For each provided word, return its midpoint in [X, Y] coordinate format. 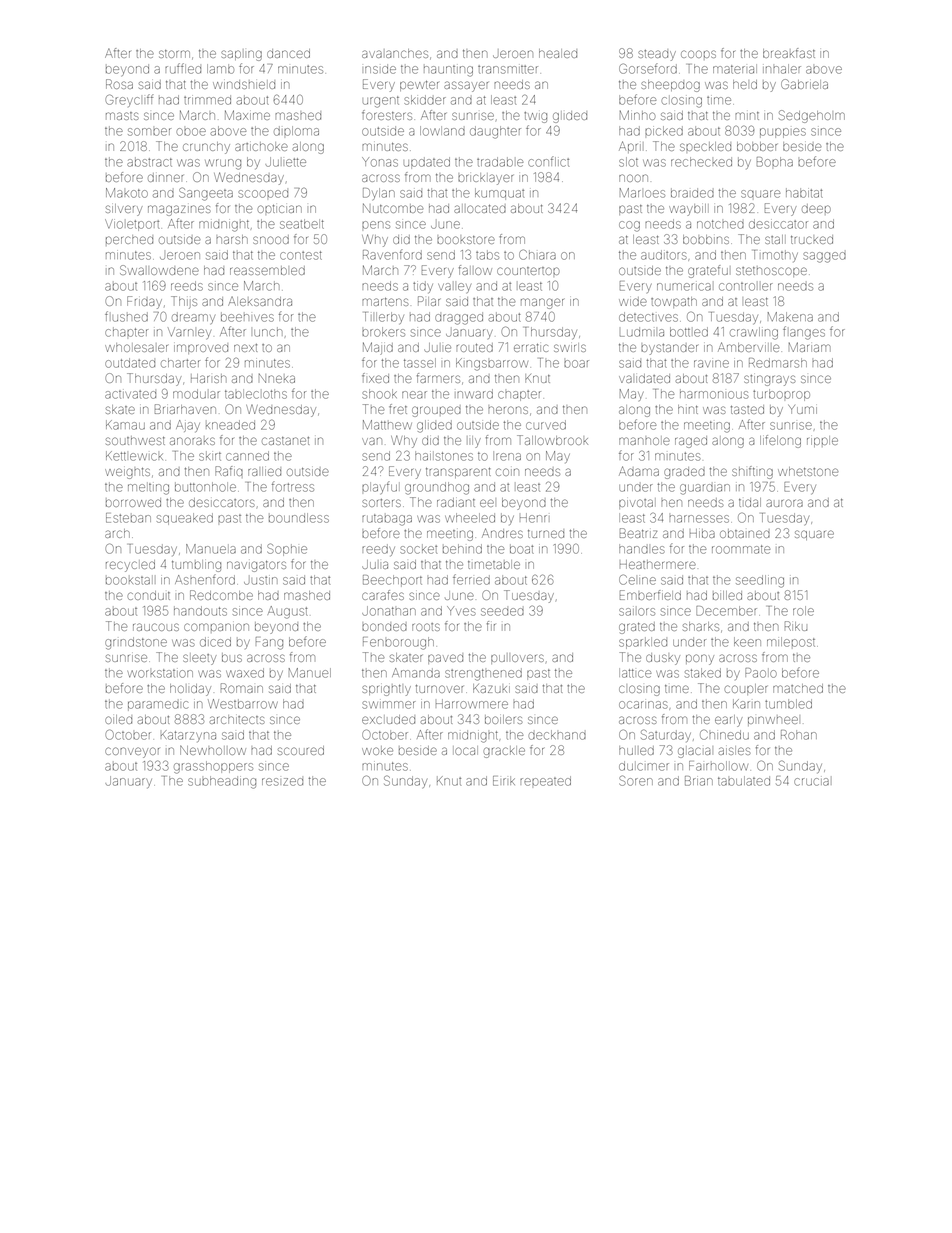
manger [542, 303]
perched [129, 239]
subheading [222, 782]
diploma [296, 131]
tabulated [744, 781]
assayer [466, 86]
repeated [545, 781]
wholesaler [136, 347]
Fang [269, 643]
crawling [754, 333]
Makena [790, 317]
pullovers [517, 659]
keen [747, 642]
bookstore [466, 240]
